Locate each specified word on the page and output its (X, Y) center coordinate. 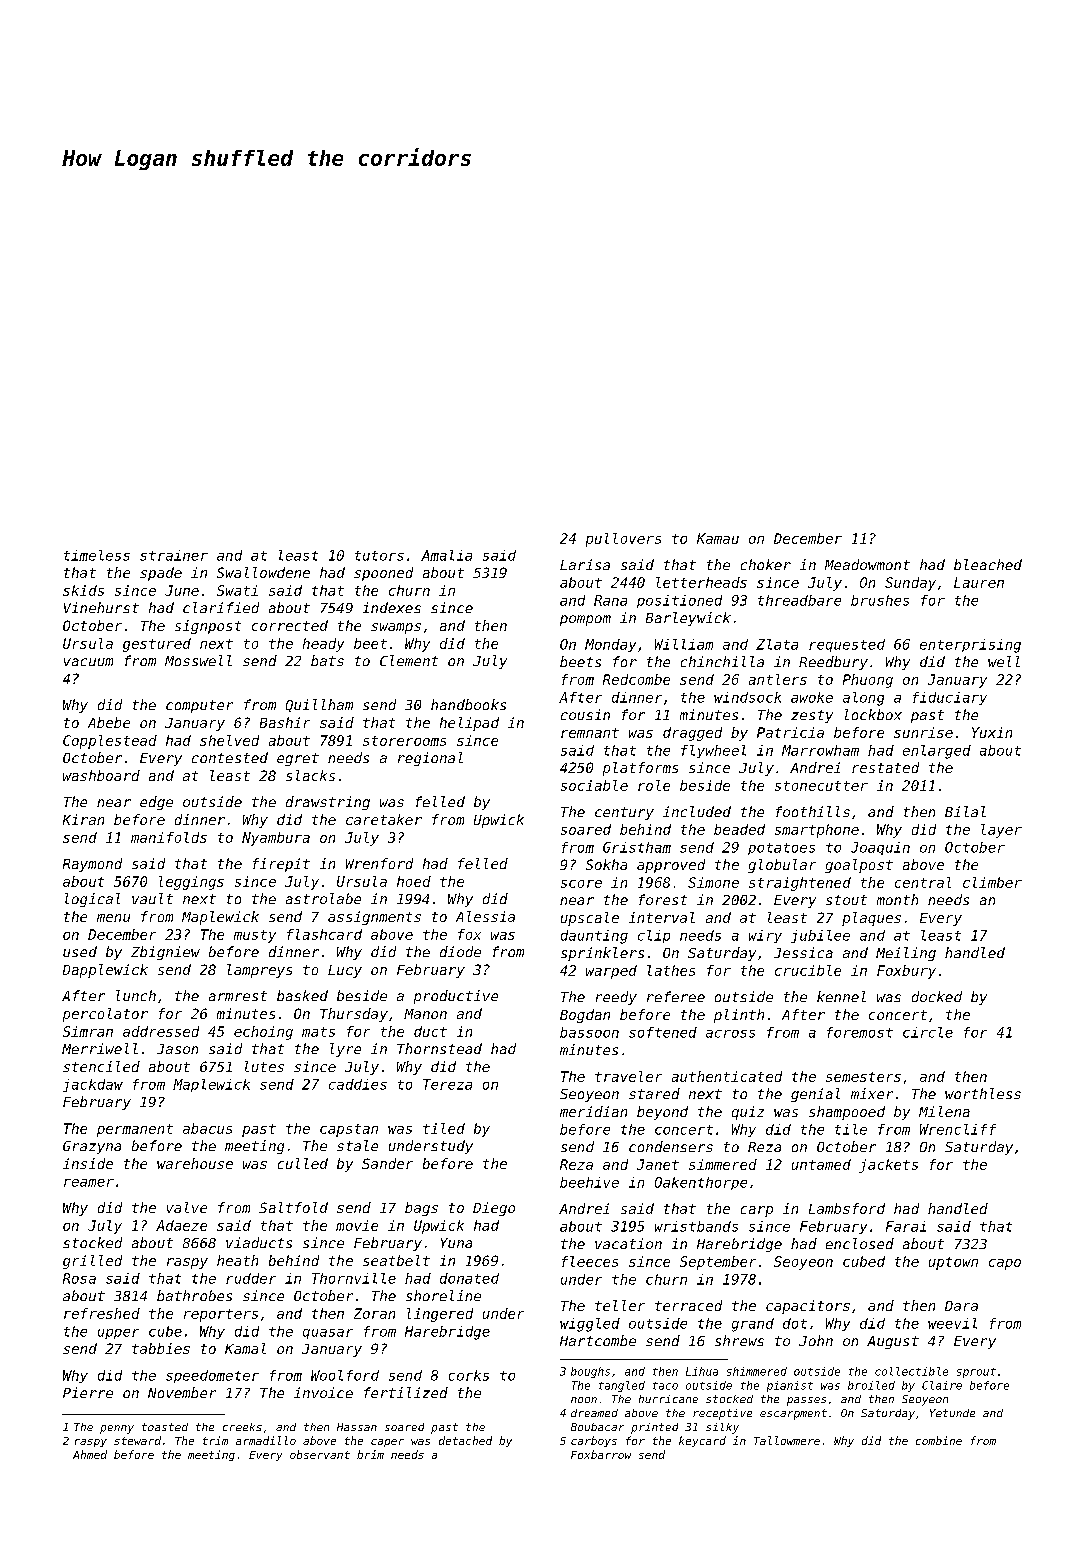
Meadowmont (867, 564)
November (182, 1392)
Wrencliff (958, 1129)
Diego (494, 1209)
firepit (281, 865)
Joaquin (880, 848)
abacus (207, 1128)
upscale (590, 919)
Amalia (446, 555)
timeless (97, 555)
